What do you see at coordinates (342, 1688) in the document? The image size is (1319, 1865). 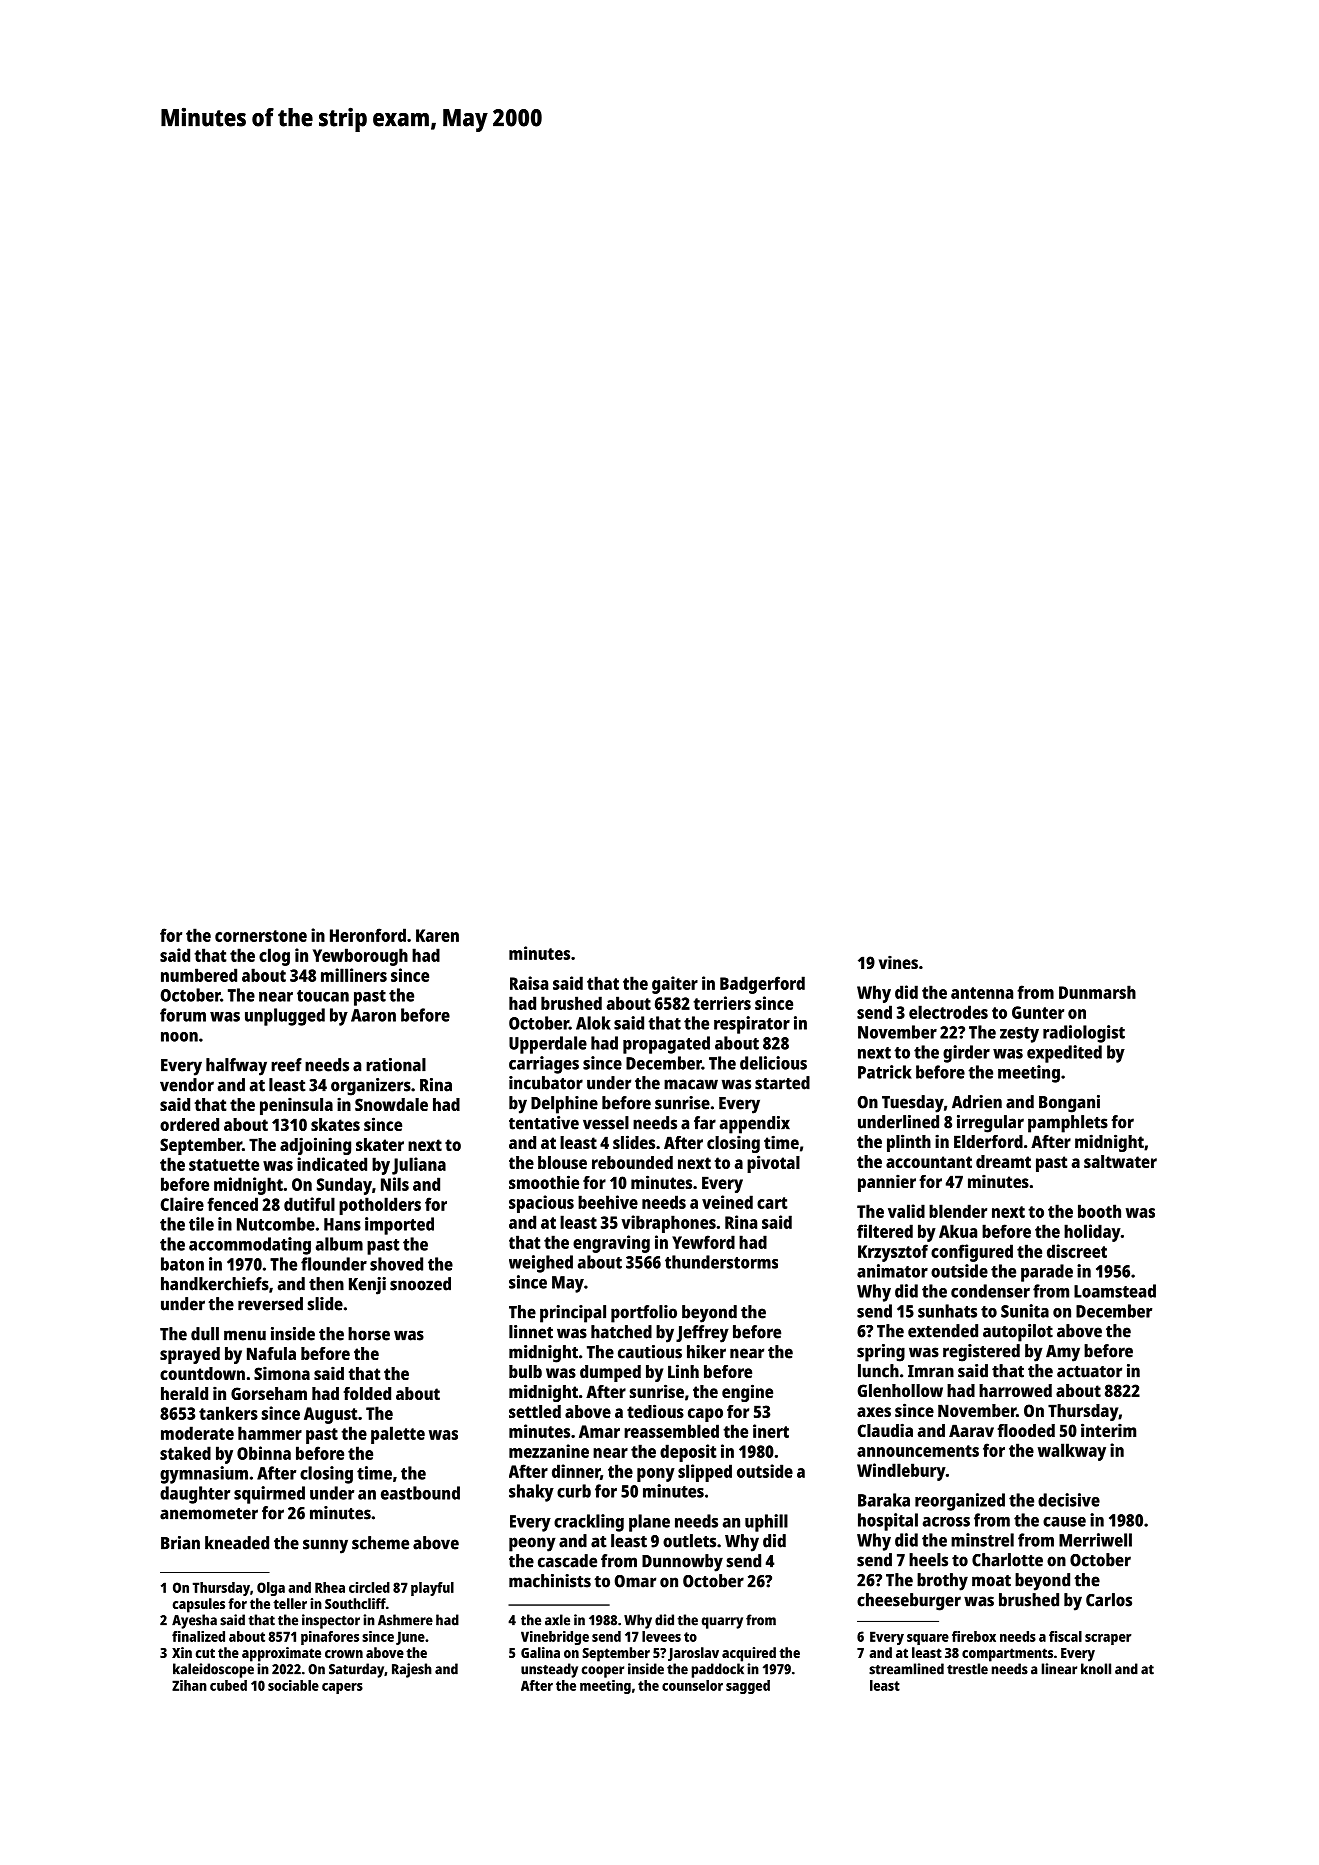 I see `capers` at bounding box center [342, 1688].
